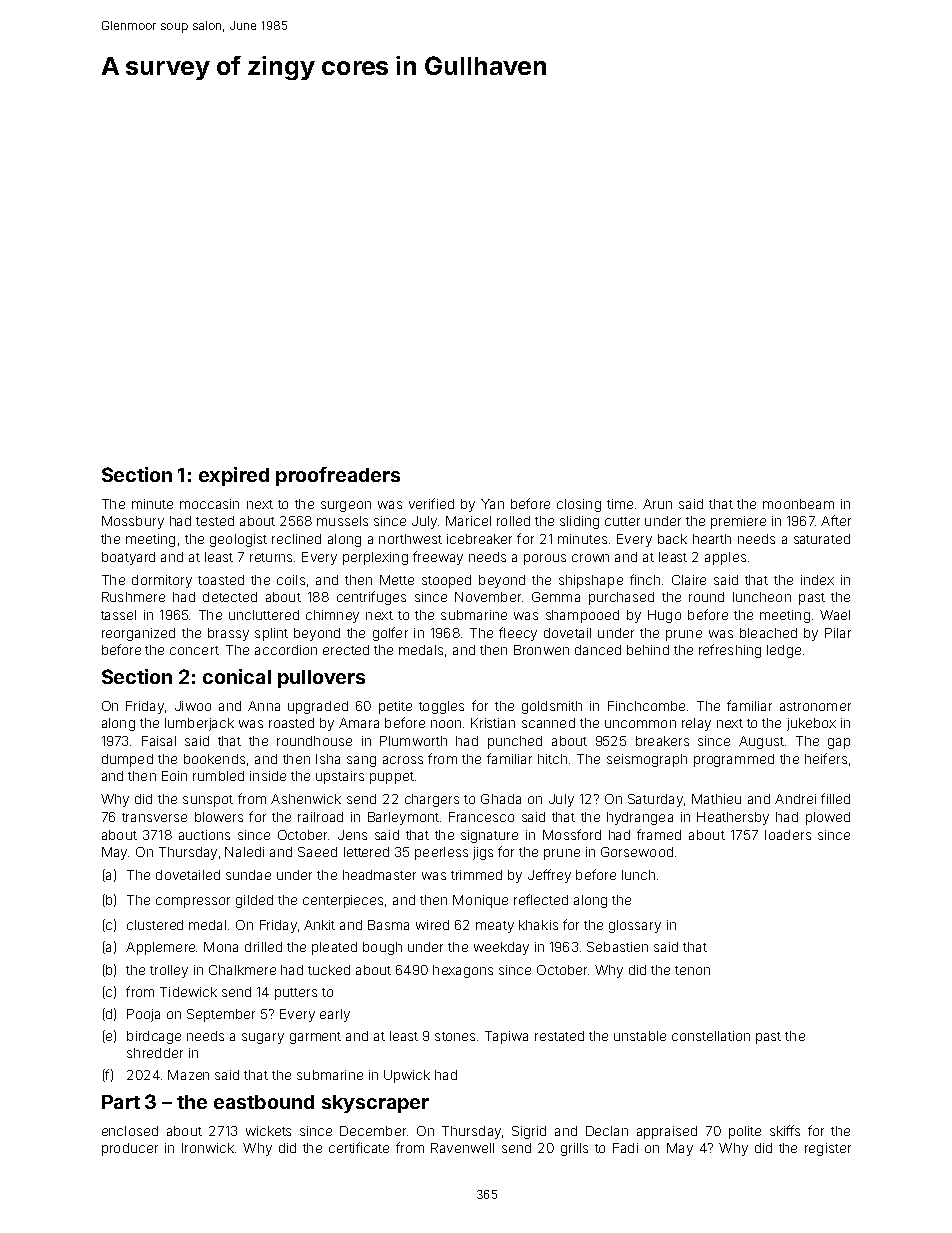  What do you see at coordinates (696, 724) in the image?
I see `relay` at bounding box center [696, 724].
